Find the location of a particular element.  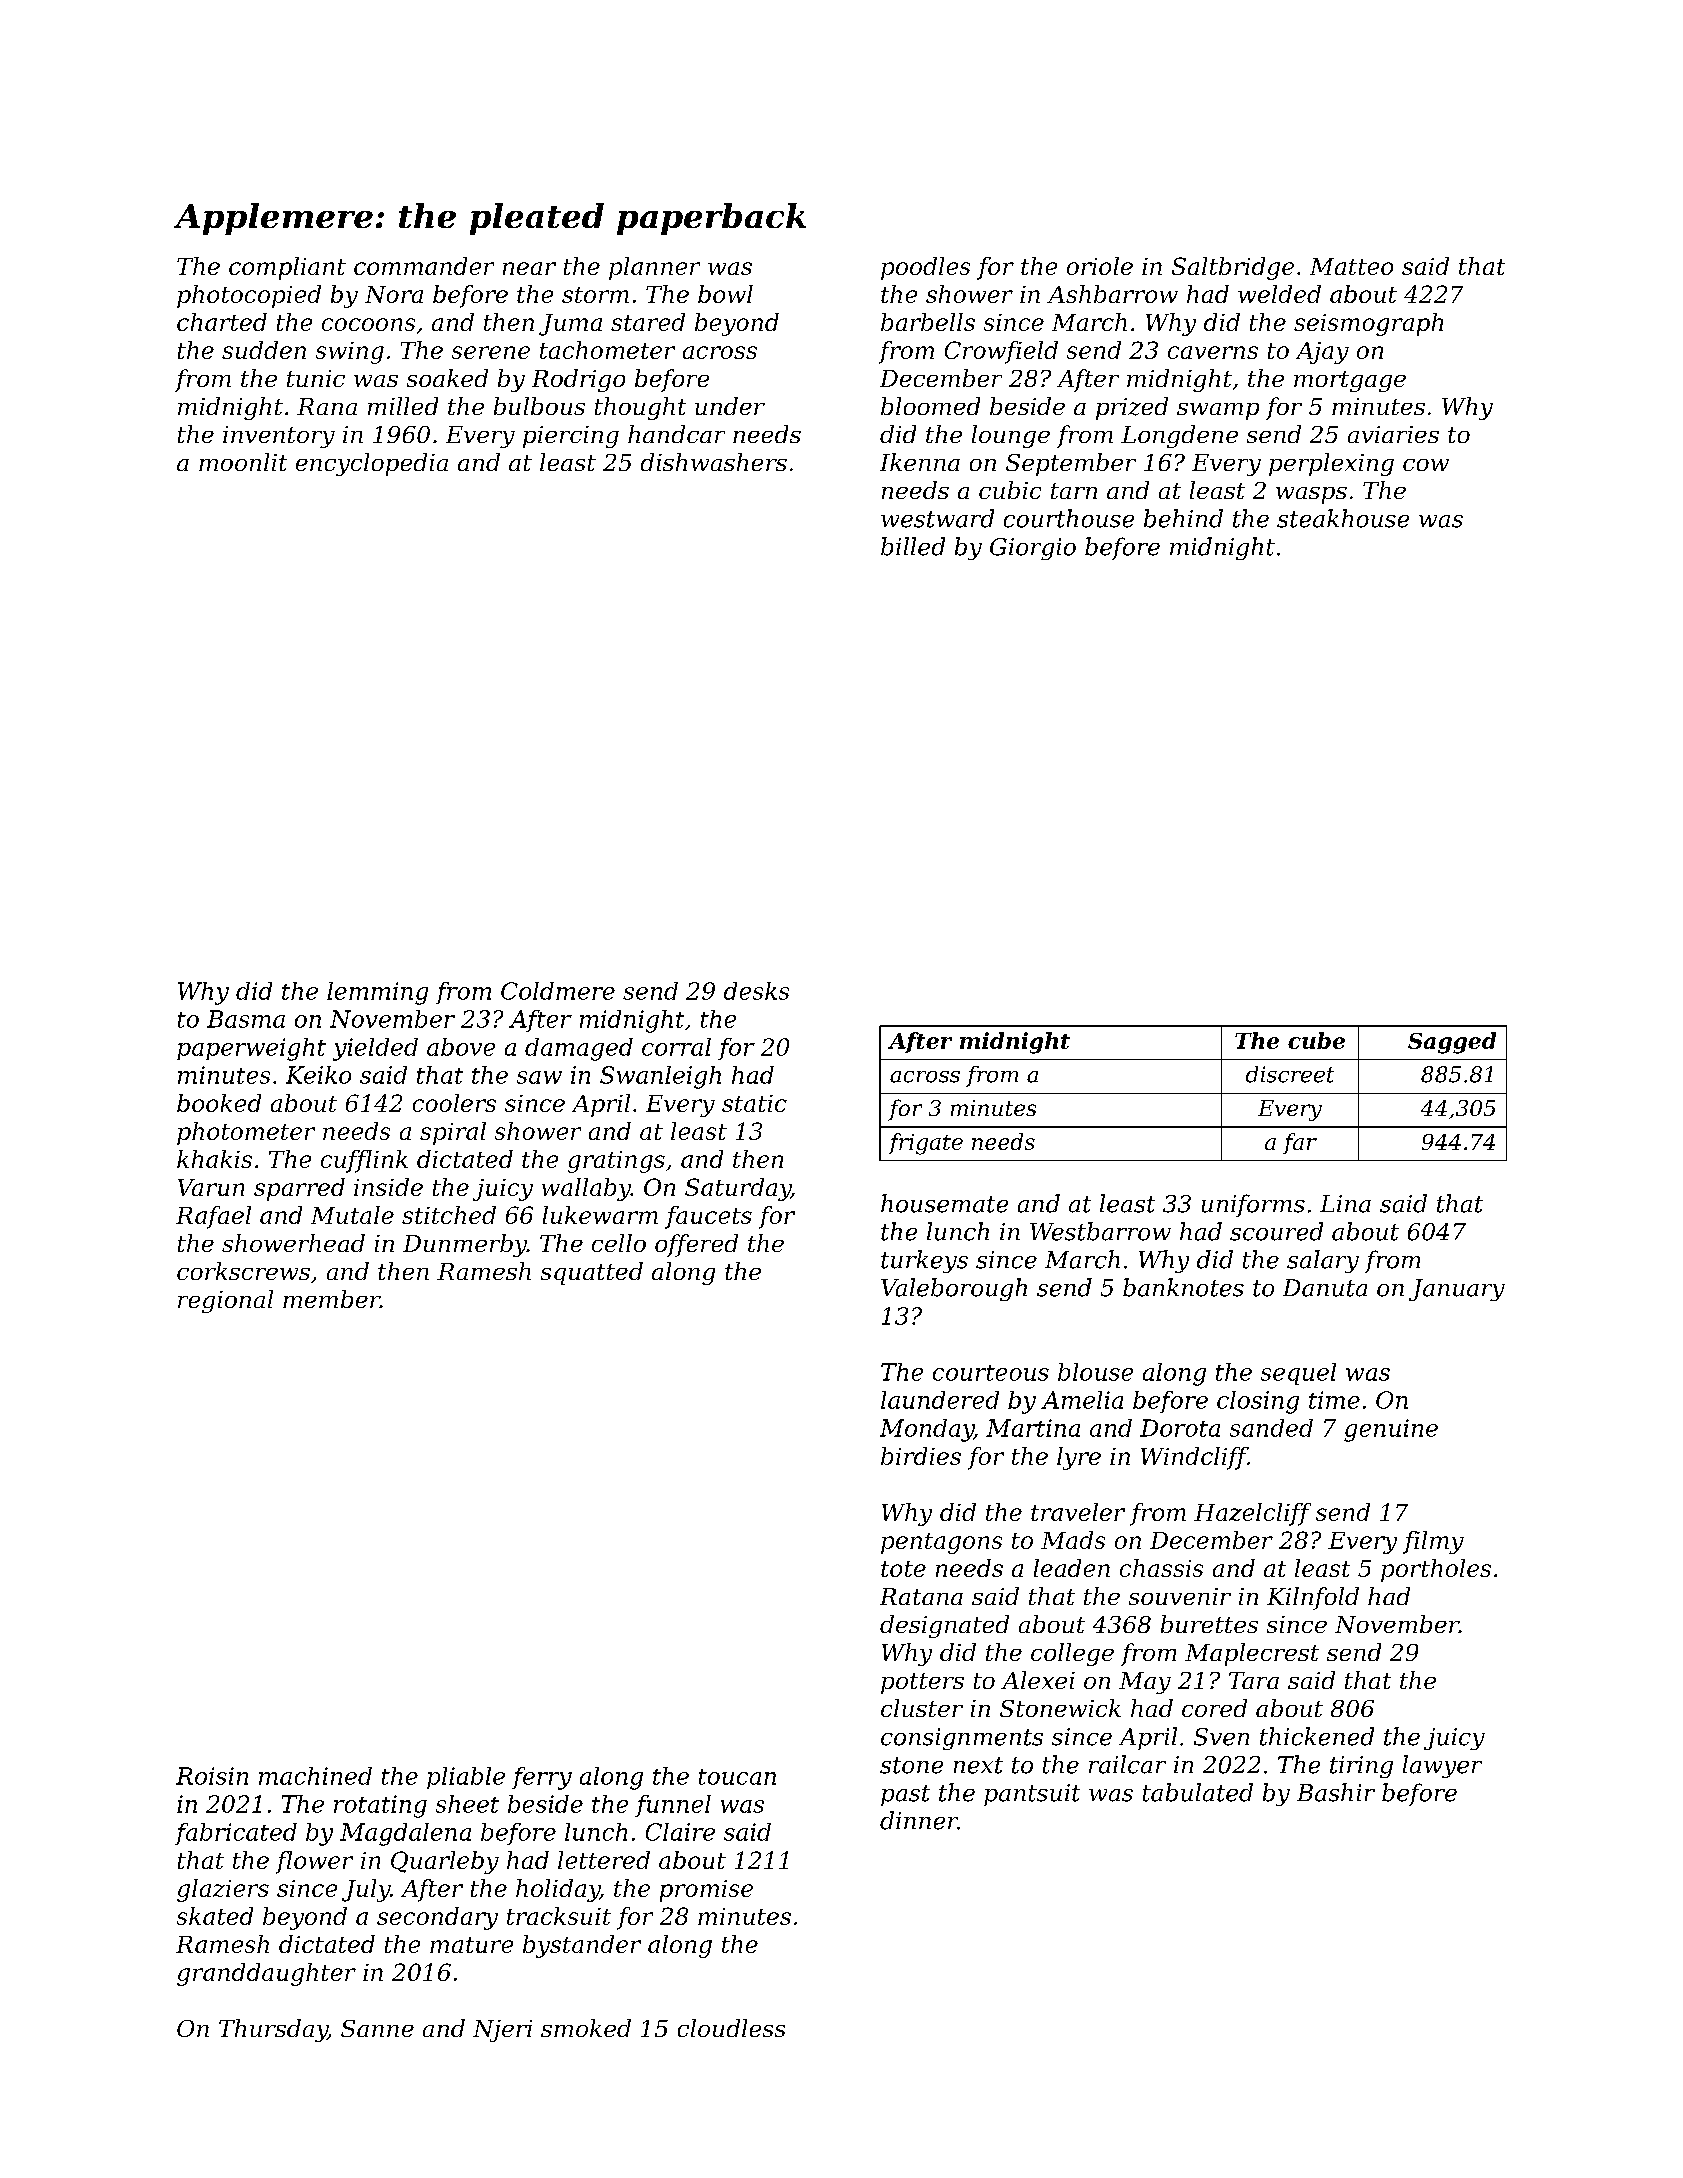

regional is located at coordinates (225, 1301).
